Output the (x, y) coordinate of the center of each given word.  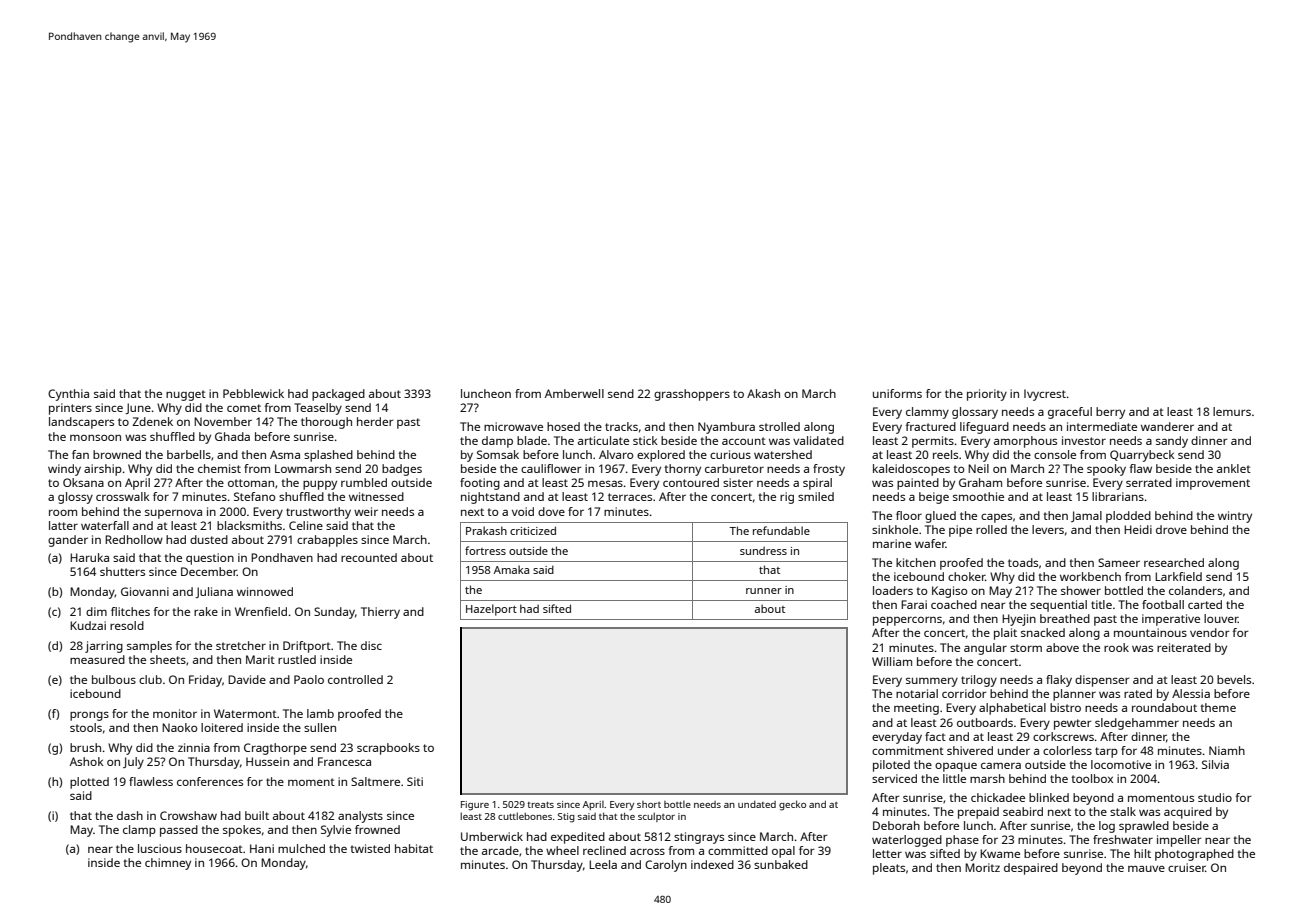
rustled (297, 659)
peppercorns (907, 621)
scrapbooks (388, 749)
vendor (1209, 632)
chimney (168, 864)
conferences (210, 781)
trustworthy (318, 513)
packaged (338, 395)
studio (1215, 797)
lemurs (1232, 411)
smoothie (978, 496)
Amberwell (574, 393)
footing (480, 484)
